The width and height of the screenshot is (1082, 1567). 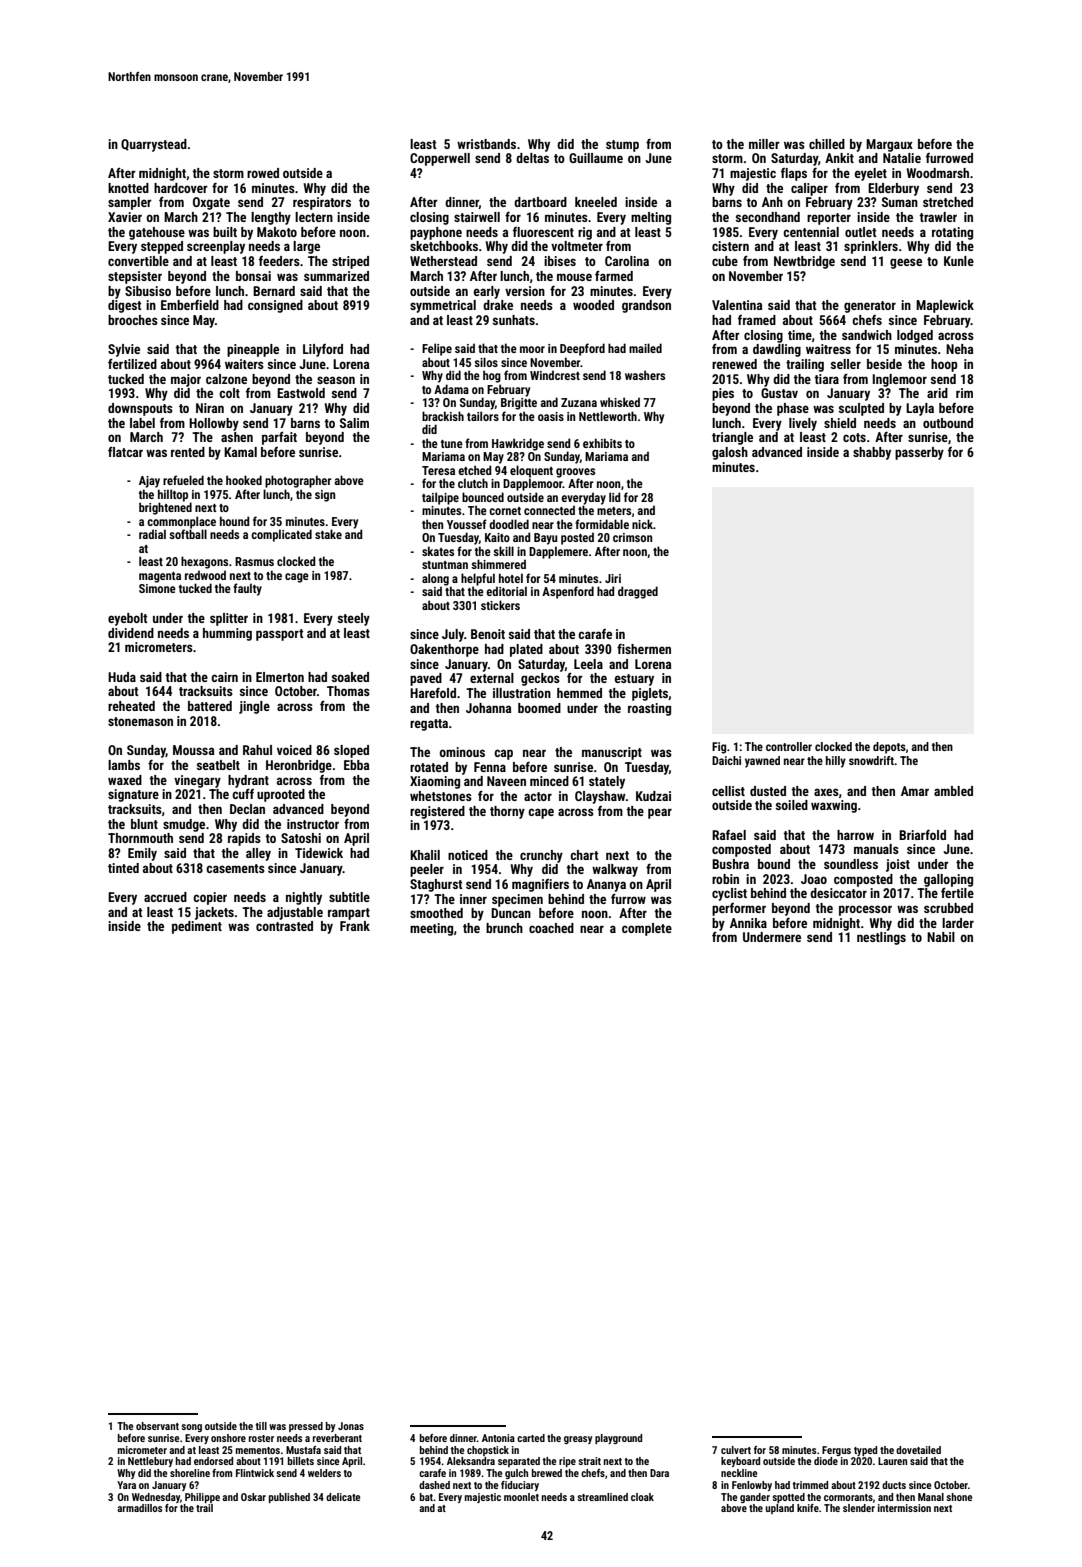 I want to click on grooves, so click(x=575, y=473).
